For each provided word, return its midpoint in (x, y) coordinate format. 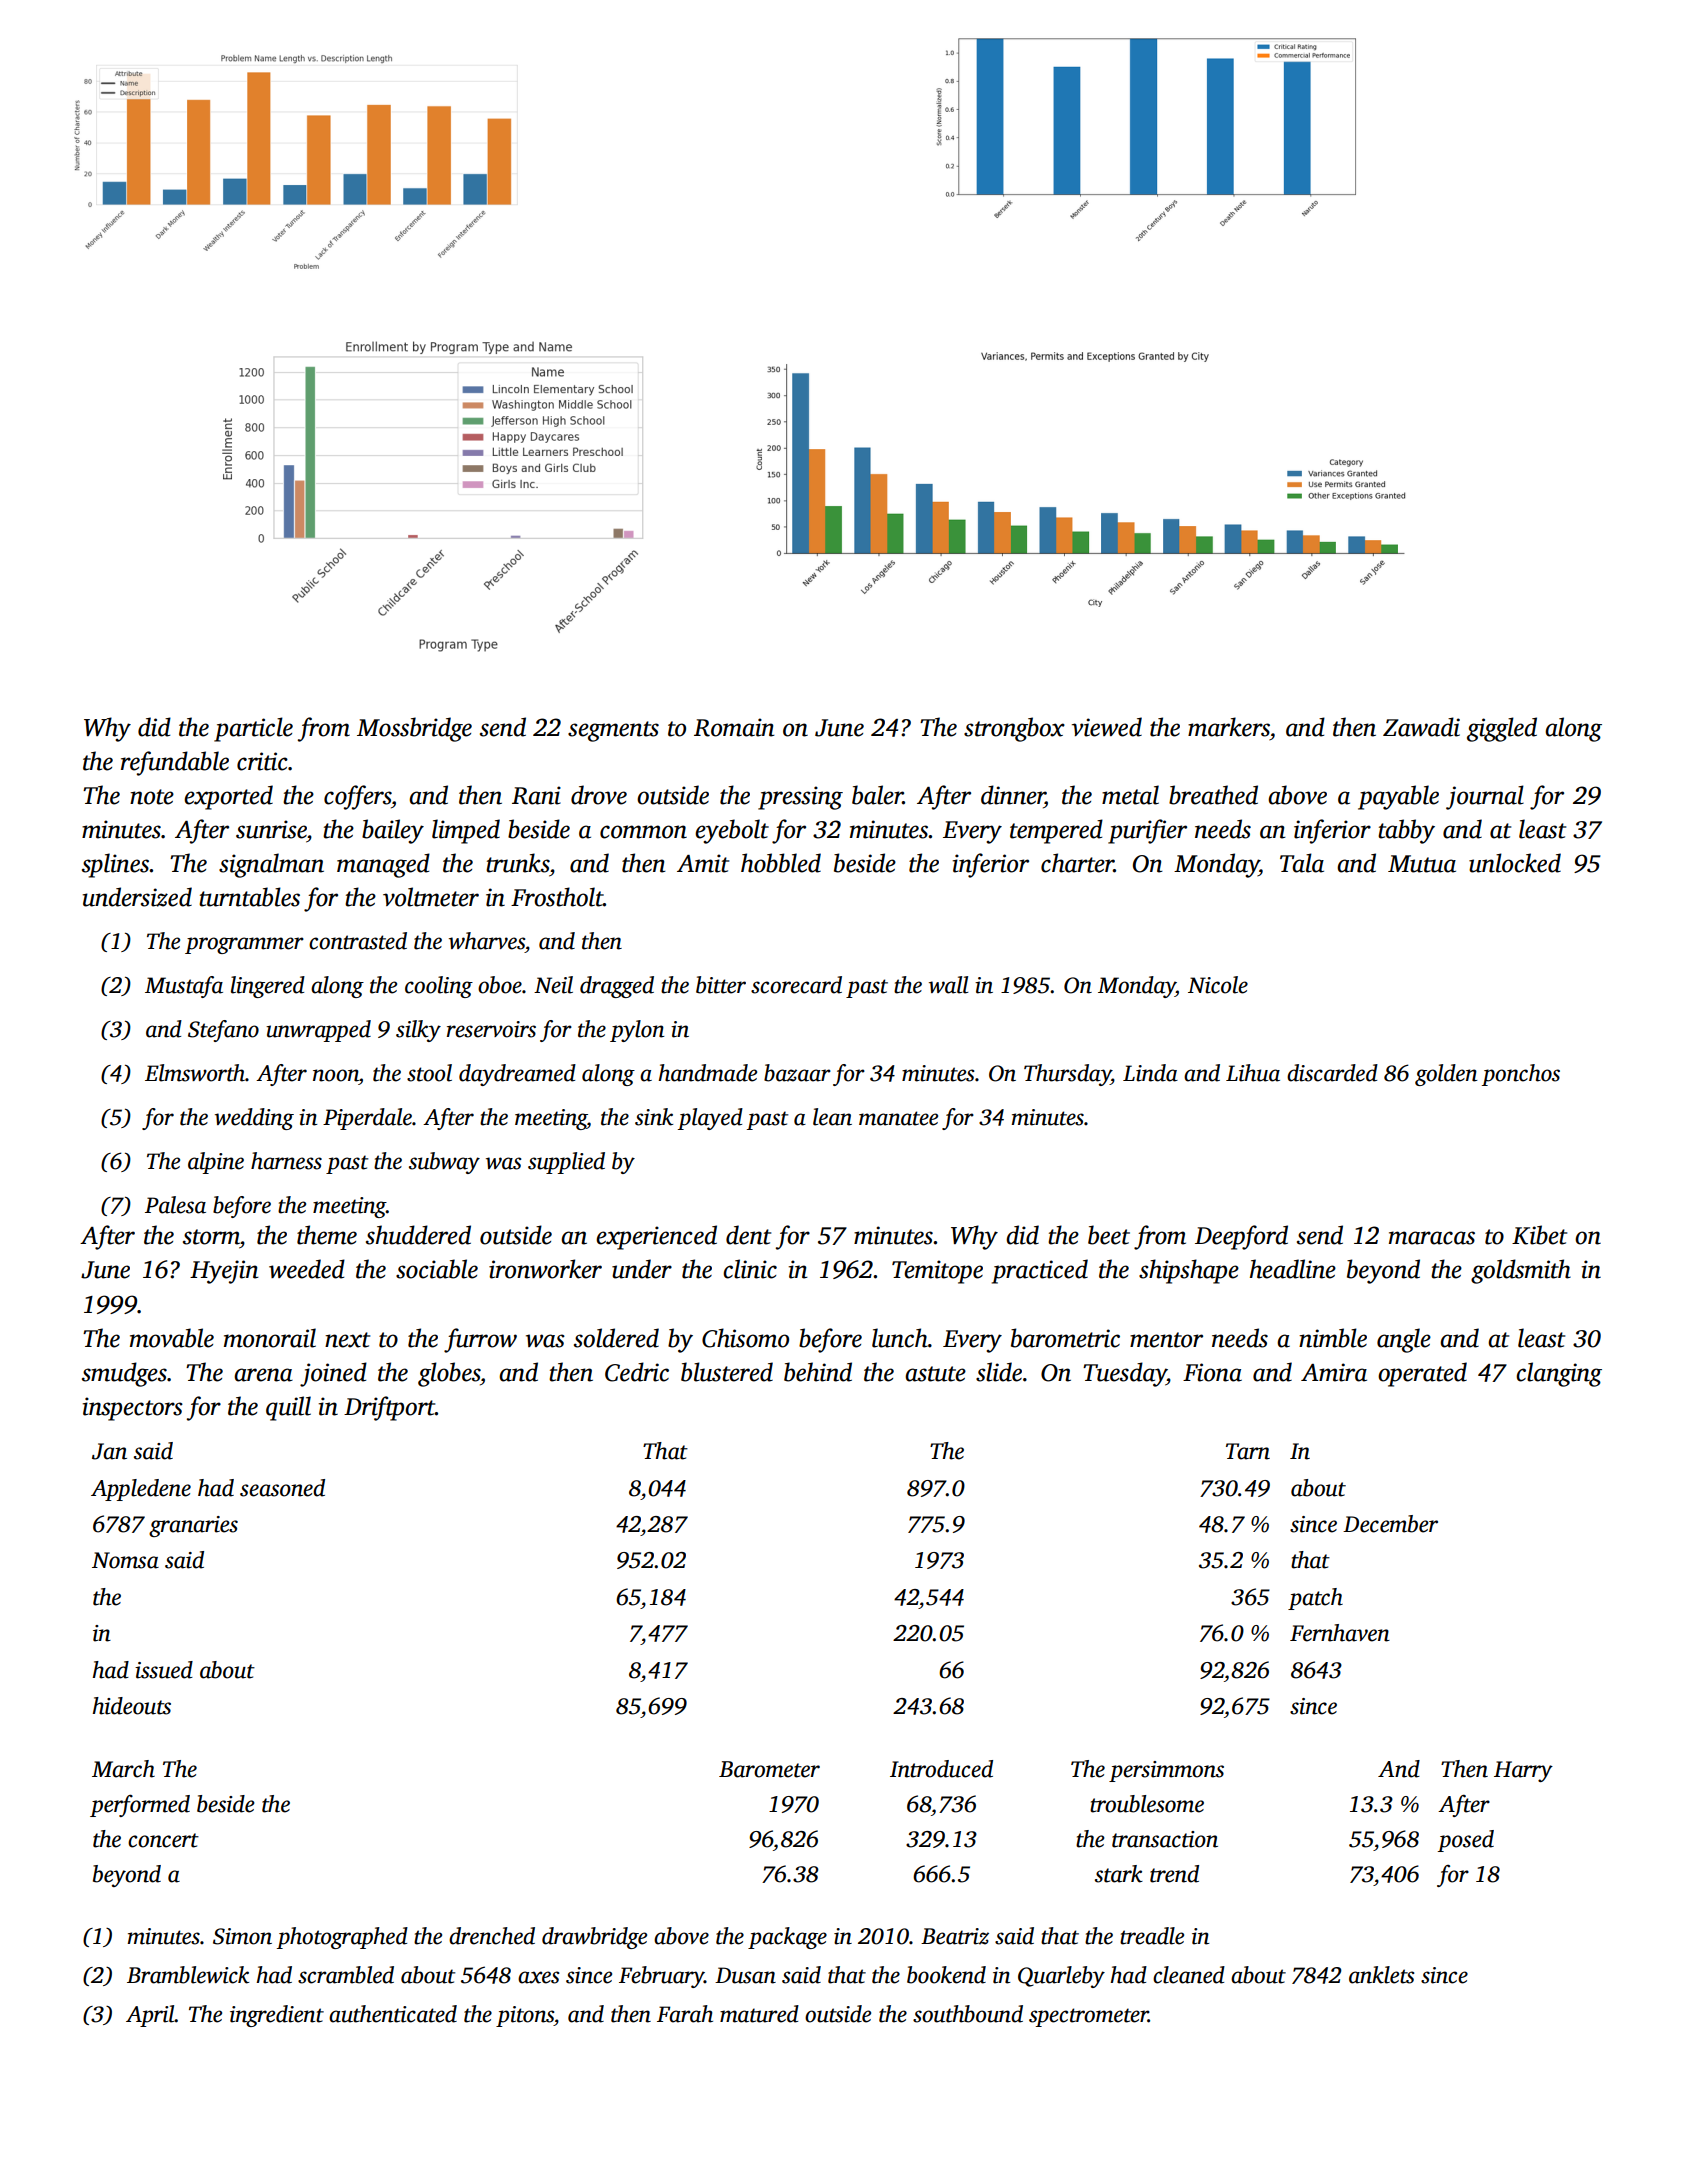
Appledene (141, 1490)
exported (228, 797)
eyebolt (732, 831)
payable (1398, 797)
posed (1466, 1841)
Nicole (1218, 985)
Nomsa (125, 1560)
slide (999, 1372)
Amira (1334, 1372)
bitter (721, 985)
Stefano (223, 1031)
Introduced (941, 1769)
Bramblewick (188, 1975)
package (787, 1938)
